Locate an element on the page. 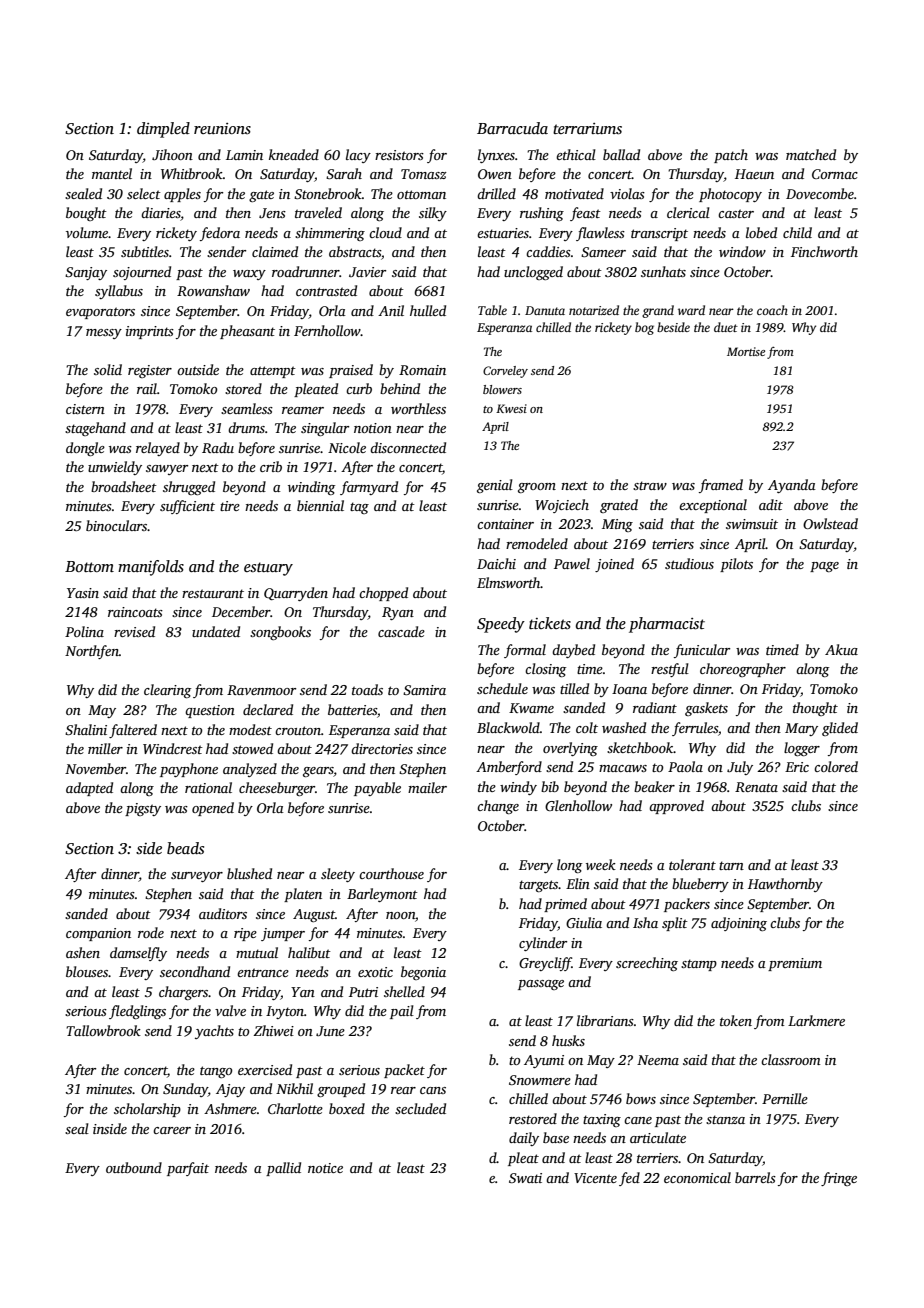 This document has width=924, height=1308. Swati is located at coordinates (525, 1178).
